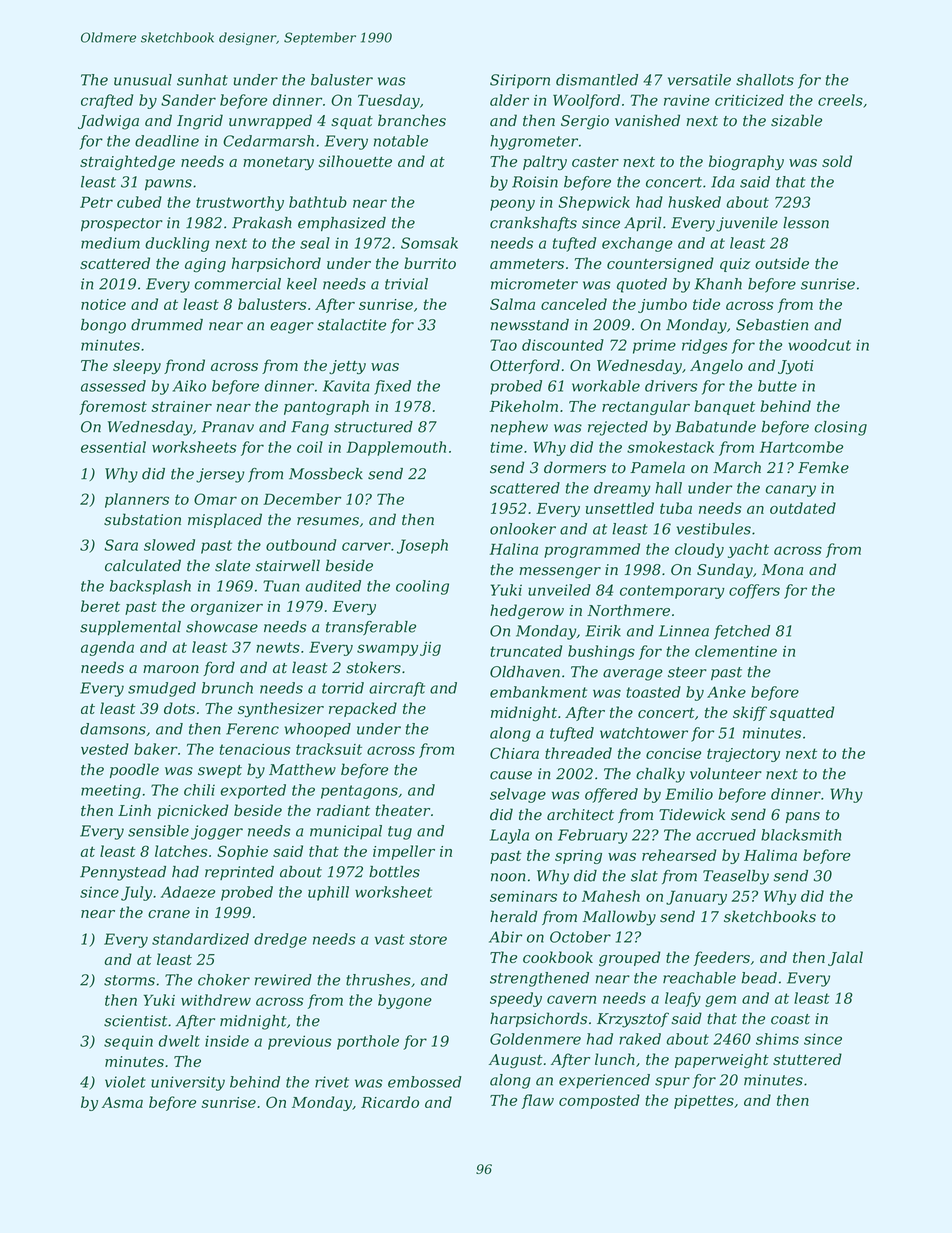 The image size is (952, 1233). Describe the element at coordinates (699, 80) in the screenshot. I see `versatile` at that location.
